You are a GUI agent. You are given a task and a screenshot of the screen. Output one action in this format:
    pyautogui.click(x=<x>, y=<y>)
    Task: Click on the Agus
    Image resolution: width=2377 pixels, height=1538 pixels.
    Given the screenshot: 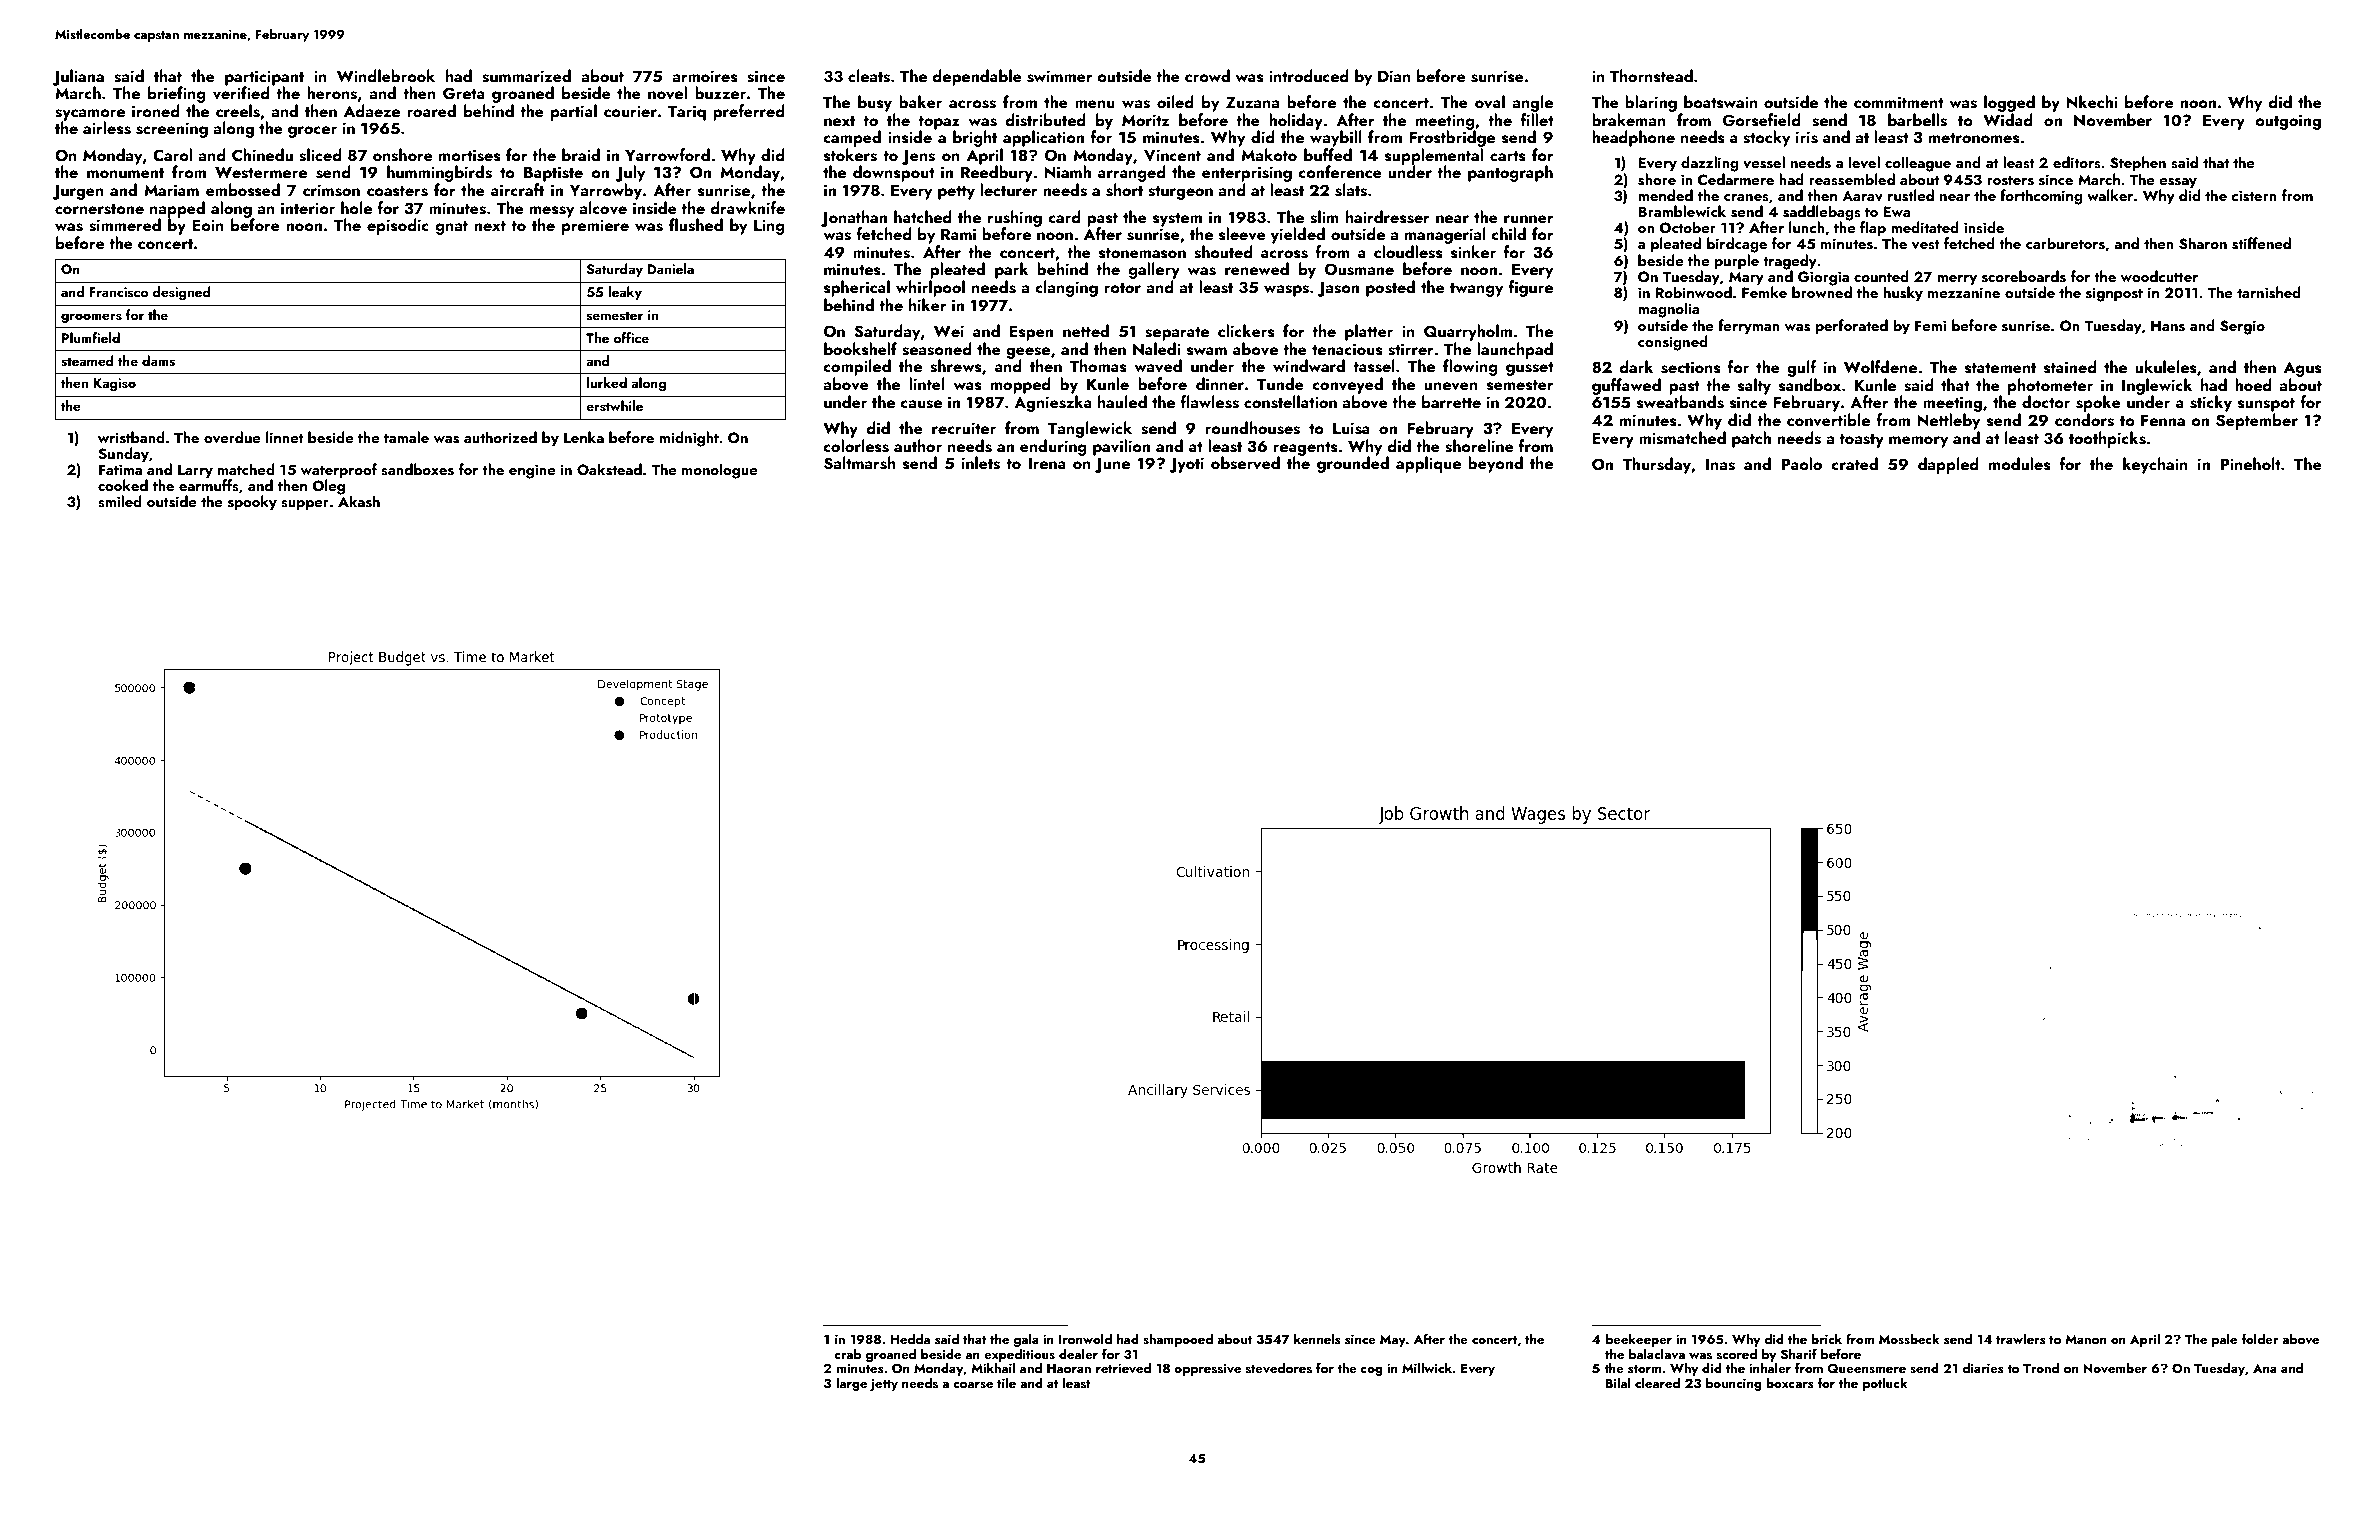 What is the action you would take?
    pyautogui.click(x=2303, y=369)
